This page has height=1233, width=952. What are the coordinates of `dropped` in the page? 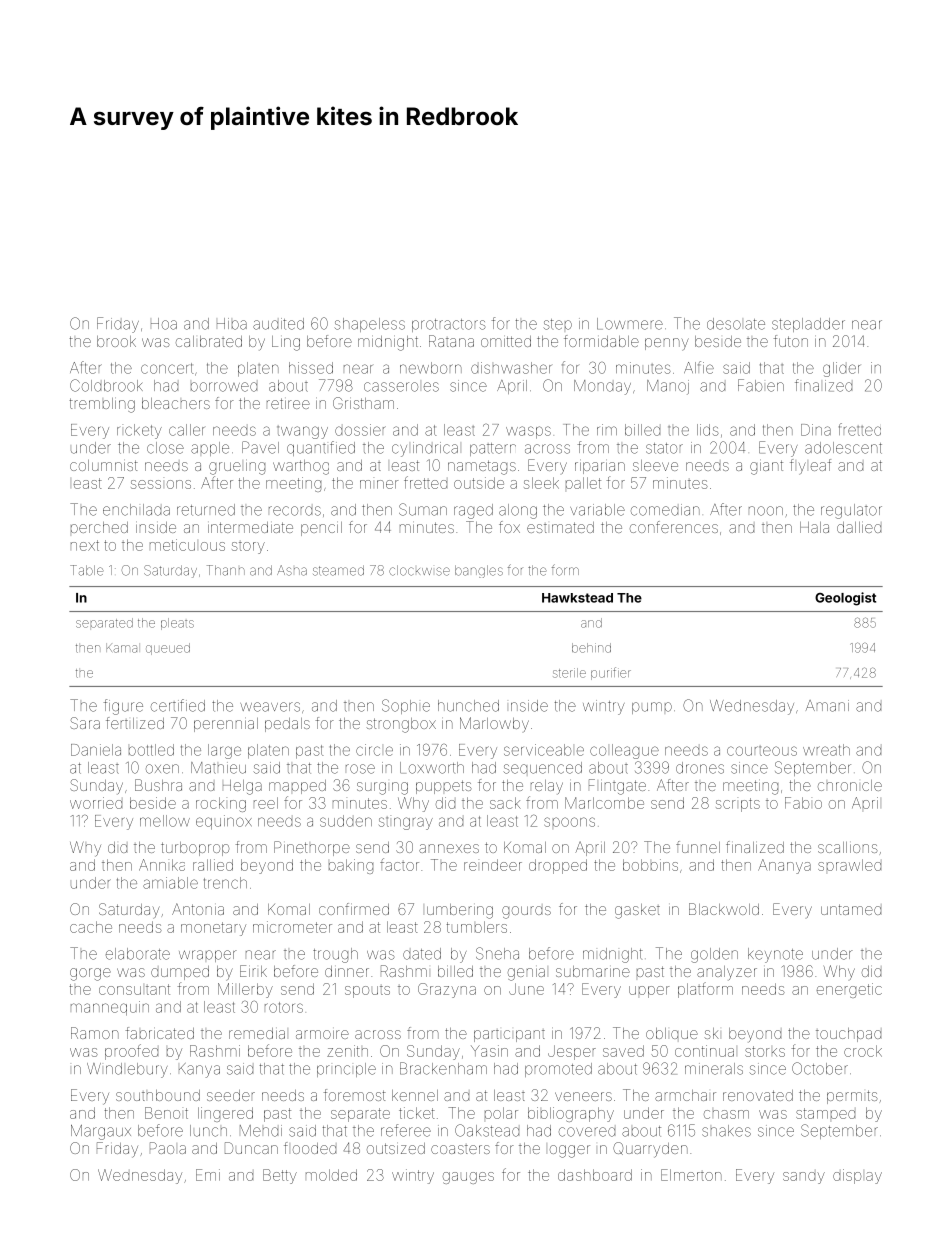 It's located at (558, 866).
